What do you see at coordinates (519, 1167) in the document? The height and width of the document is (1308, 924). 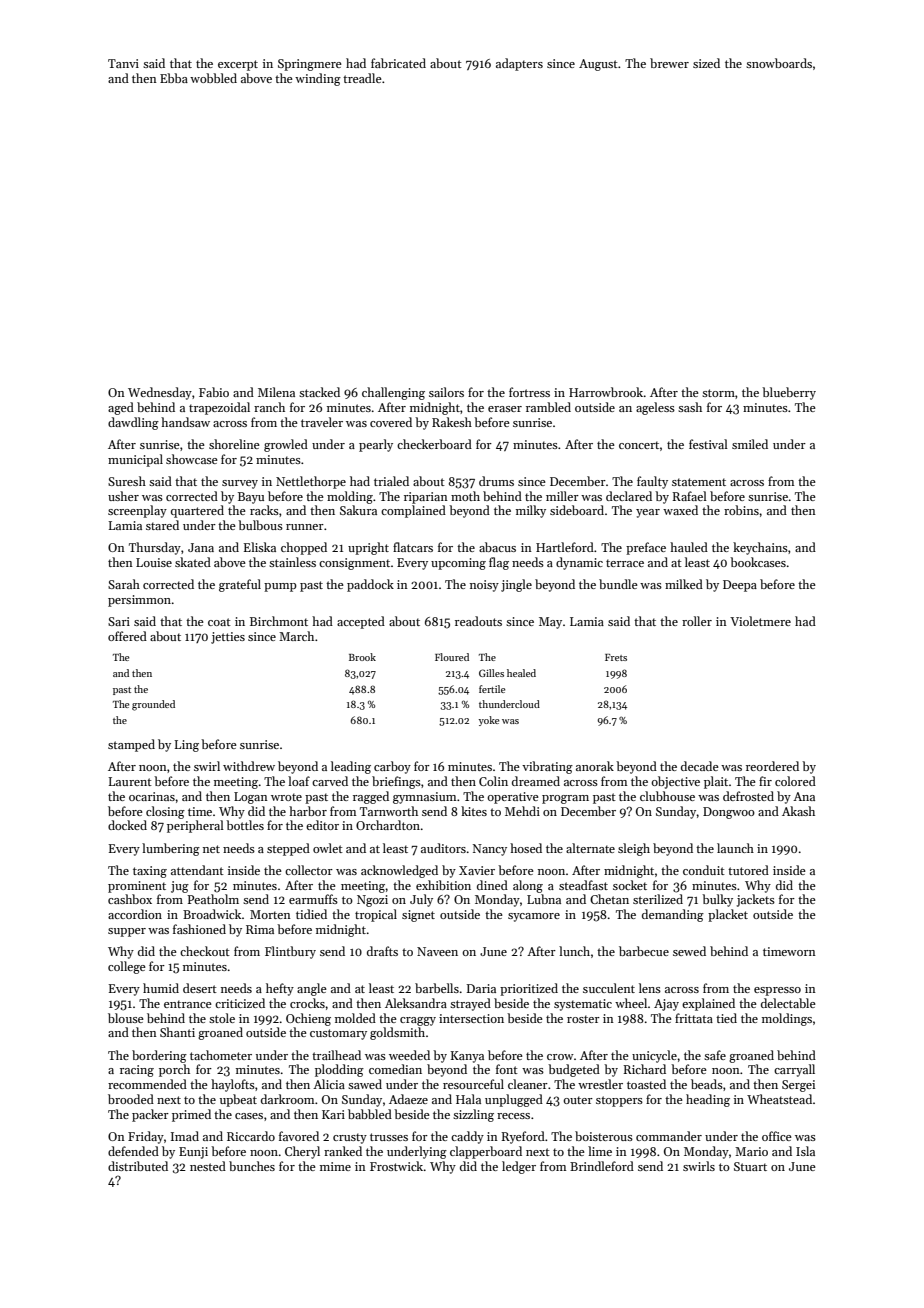 I see `ledger` at bounding box center [519, 1167].
